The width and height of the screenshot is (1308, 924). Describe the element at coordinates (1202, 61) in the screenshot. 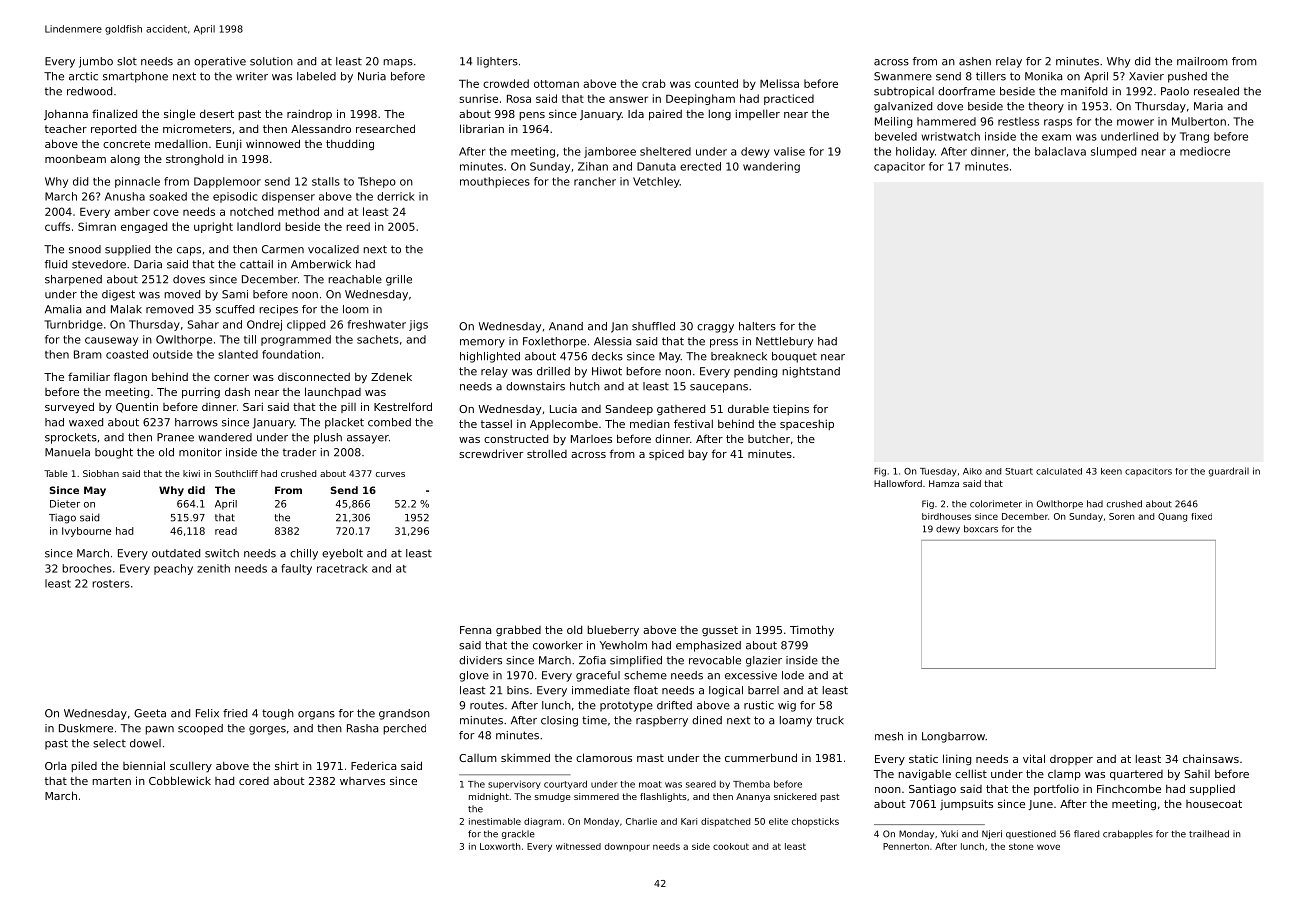

I see `mailroom` at that location.
